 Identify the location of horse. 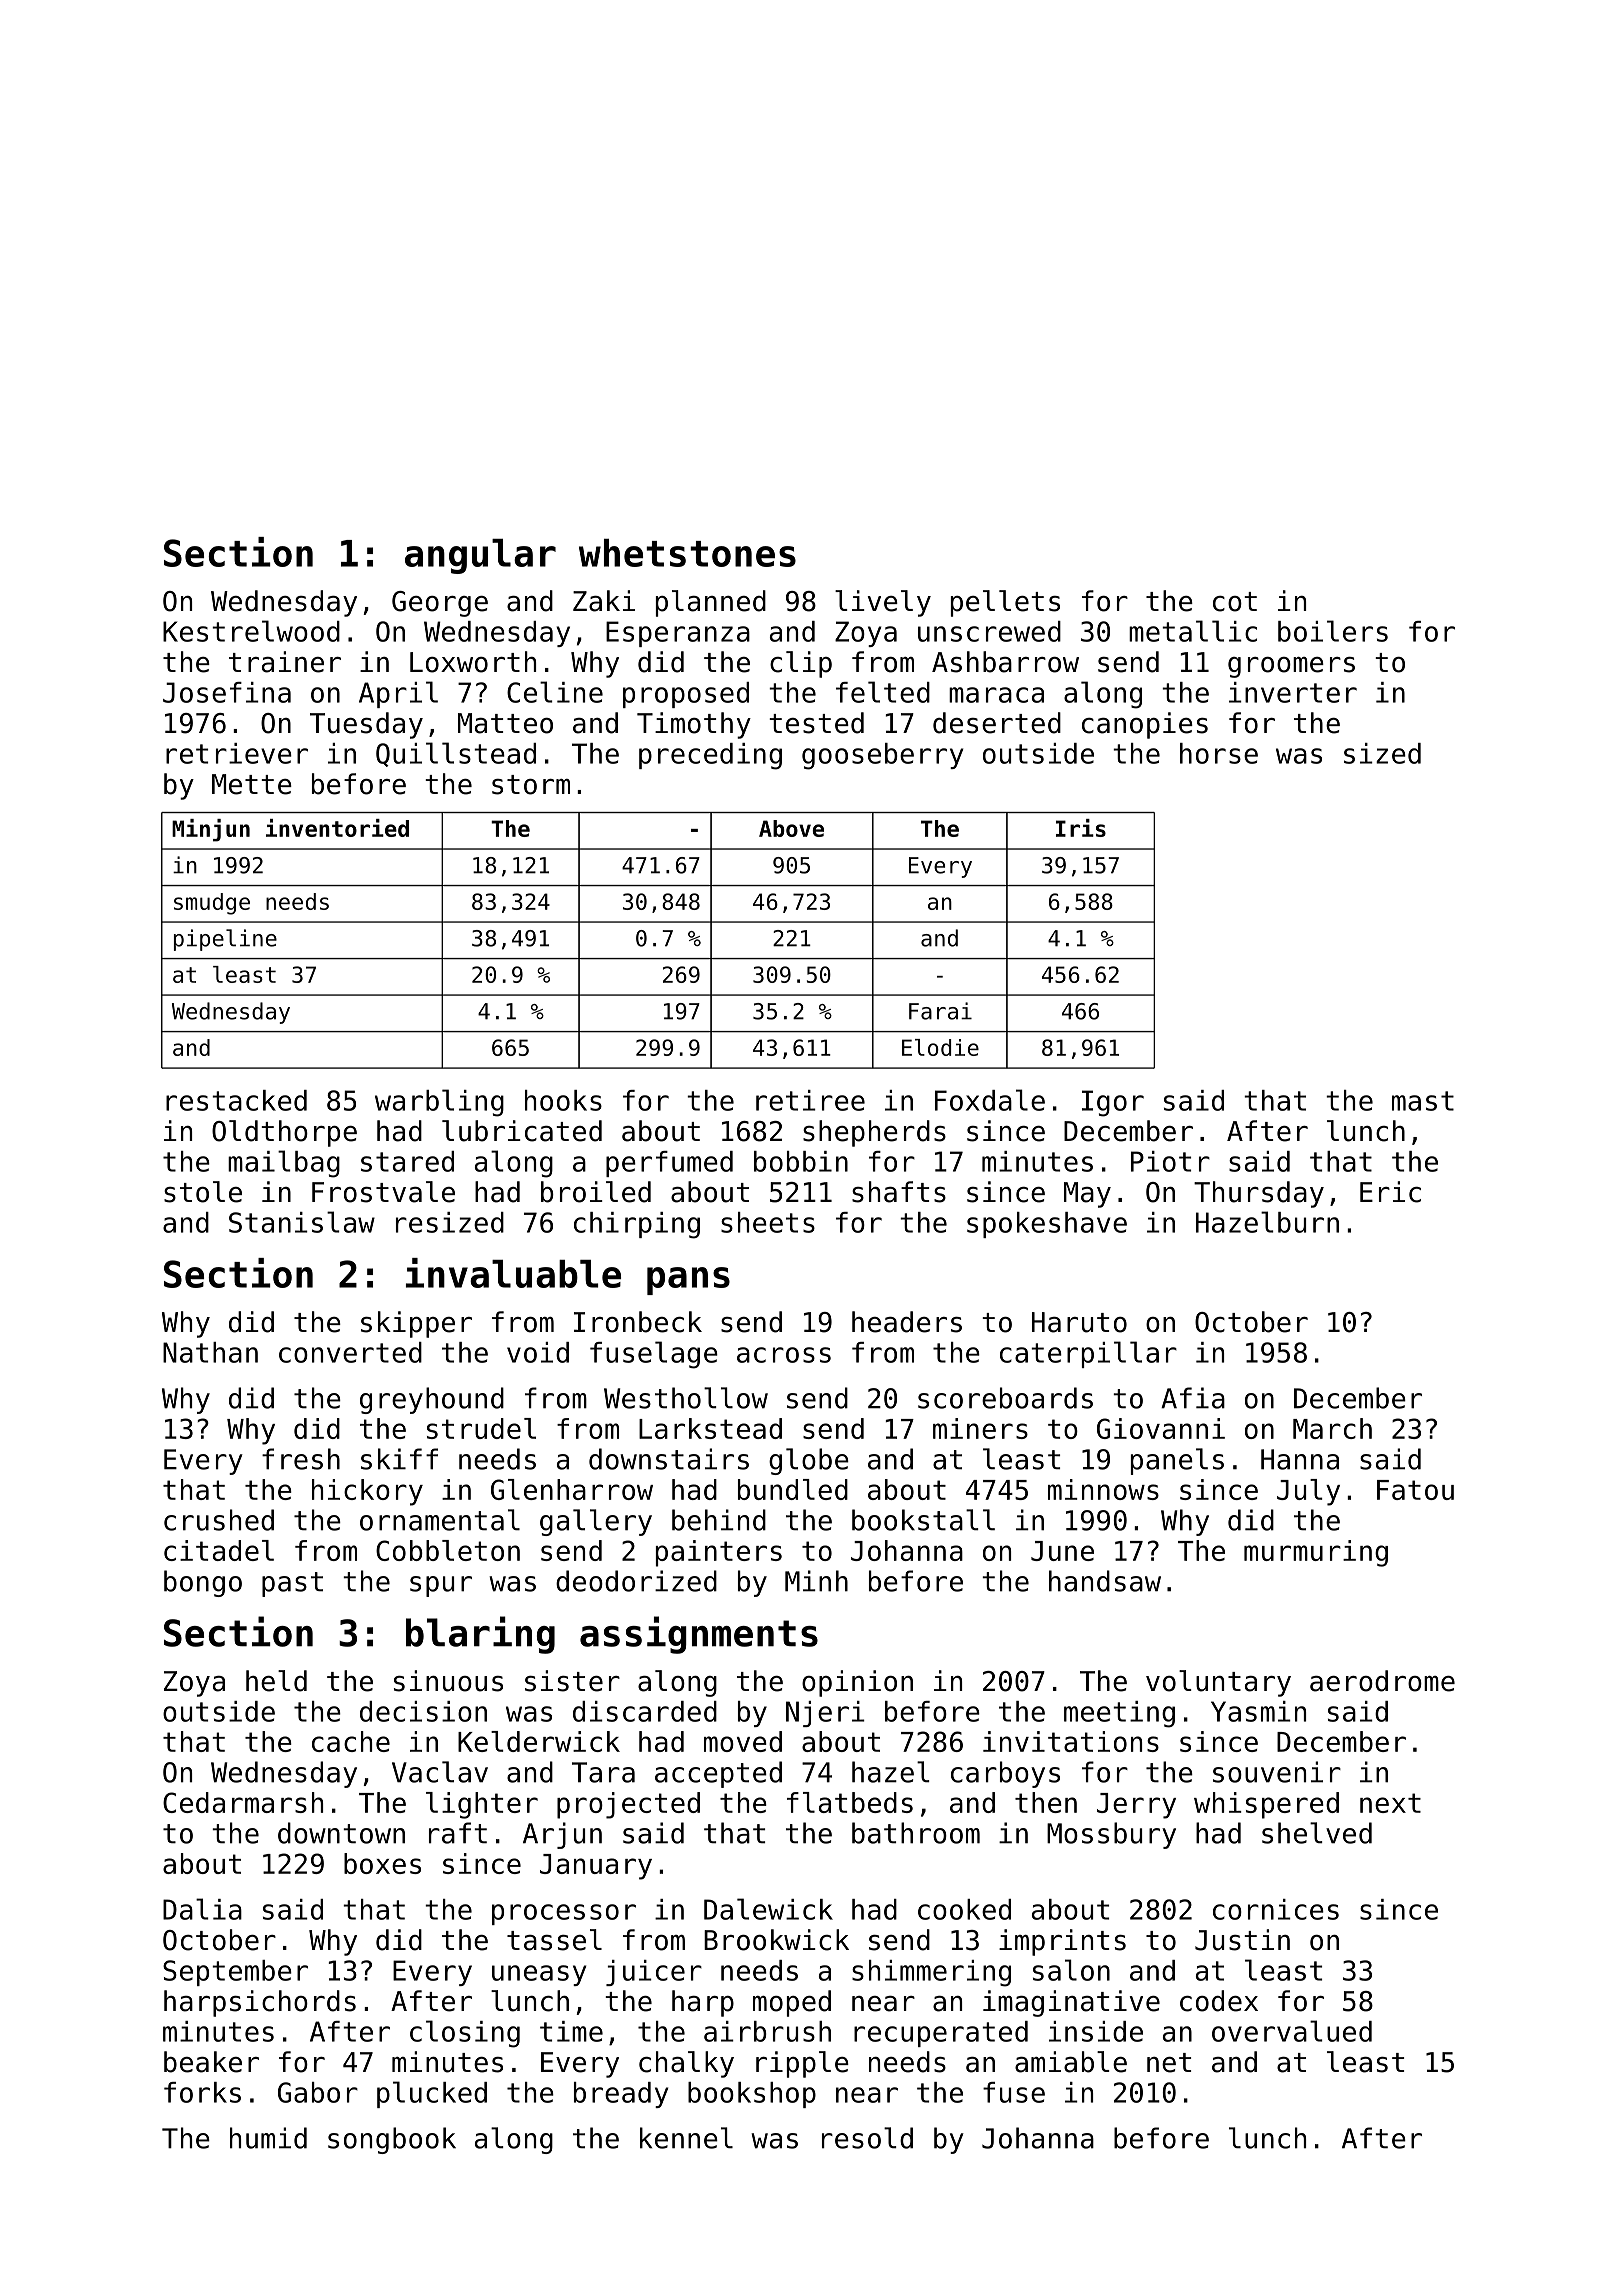
(1219, 753).
